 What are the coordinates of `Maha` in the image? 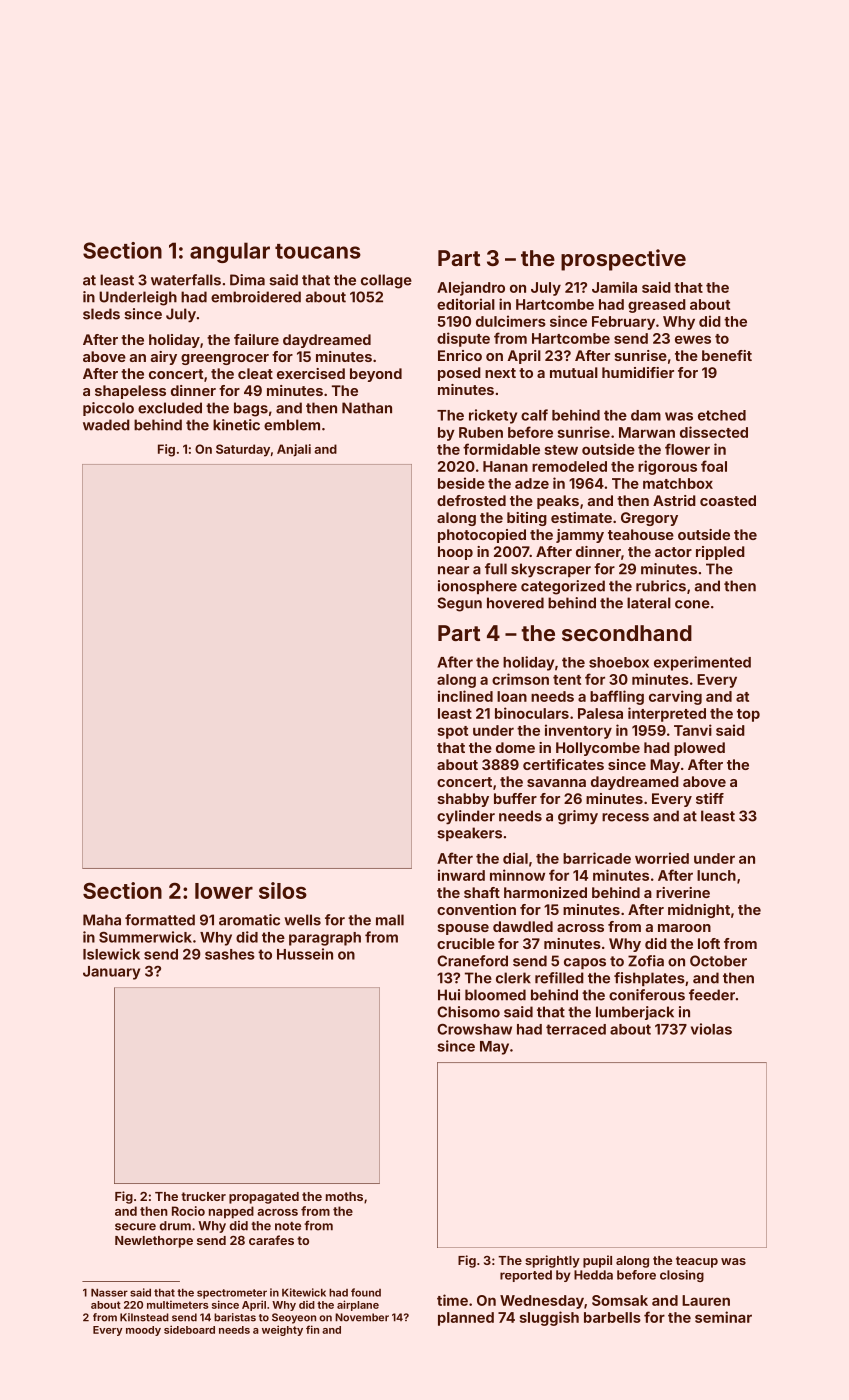 It's located at (102, 920).
